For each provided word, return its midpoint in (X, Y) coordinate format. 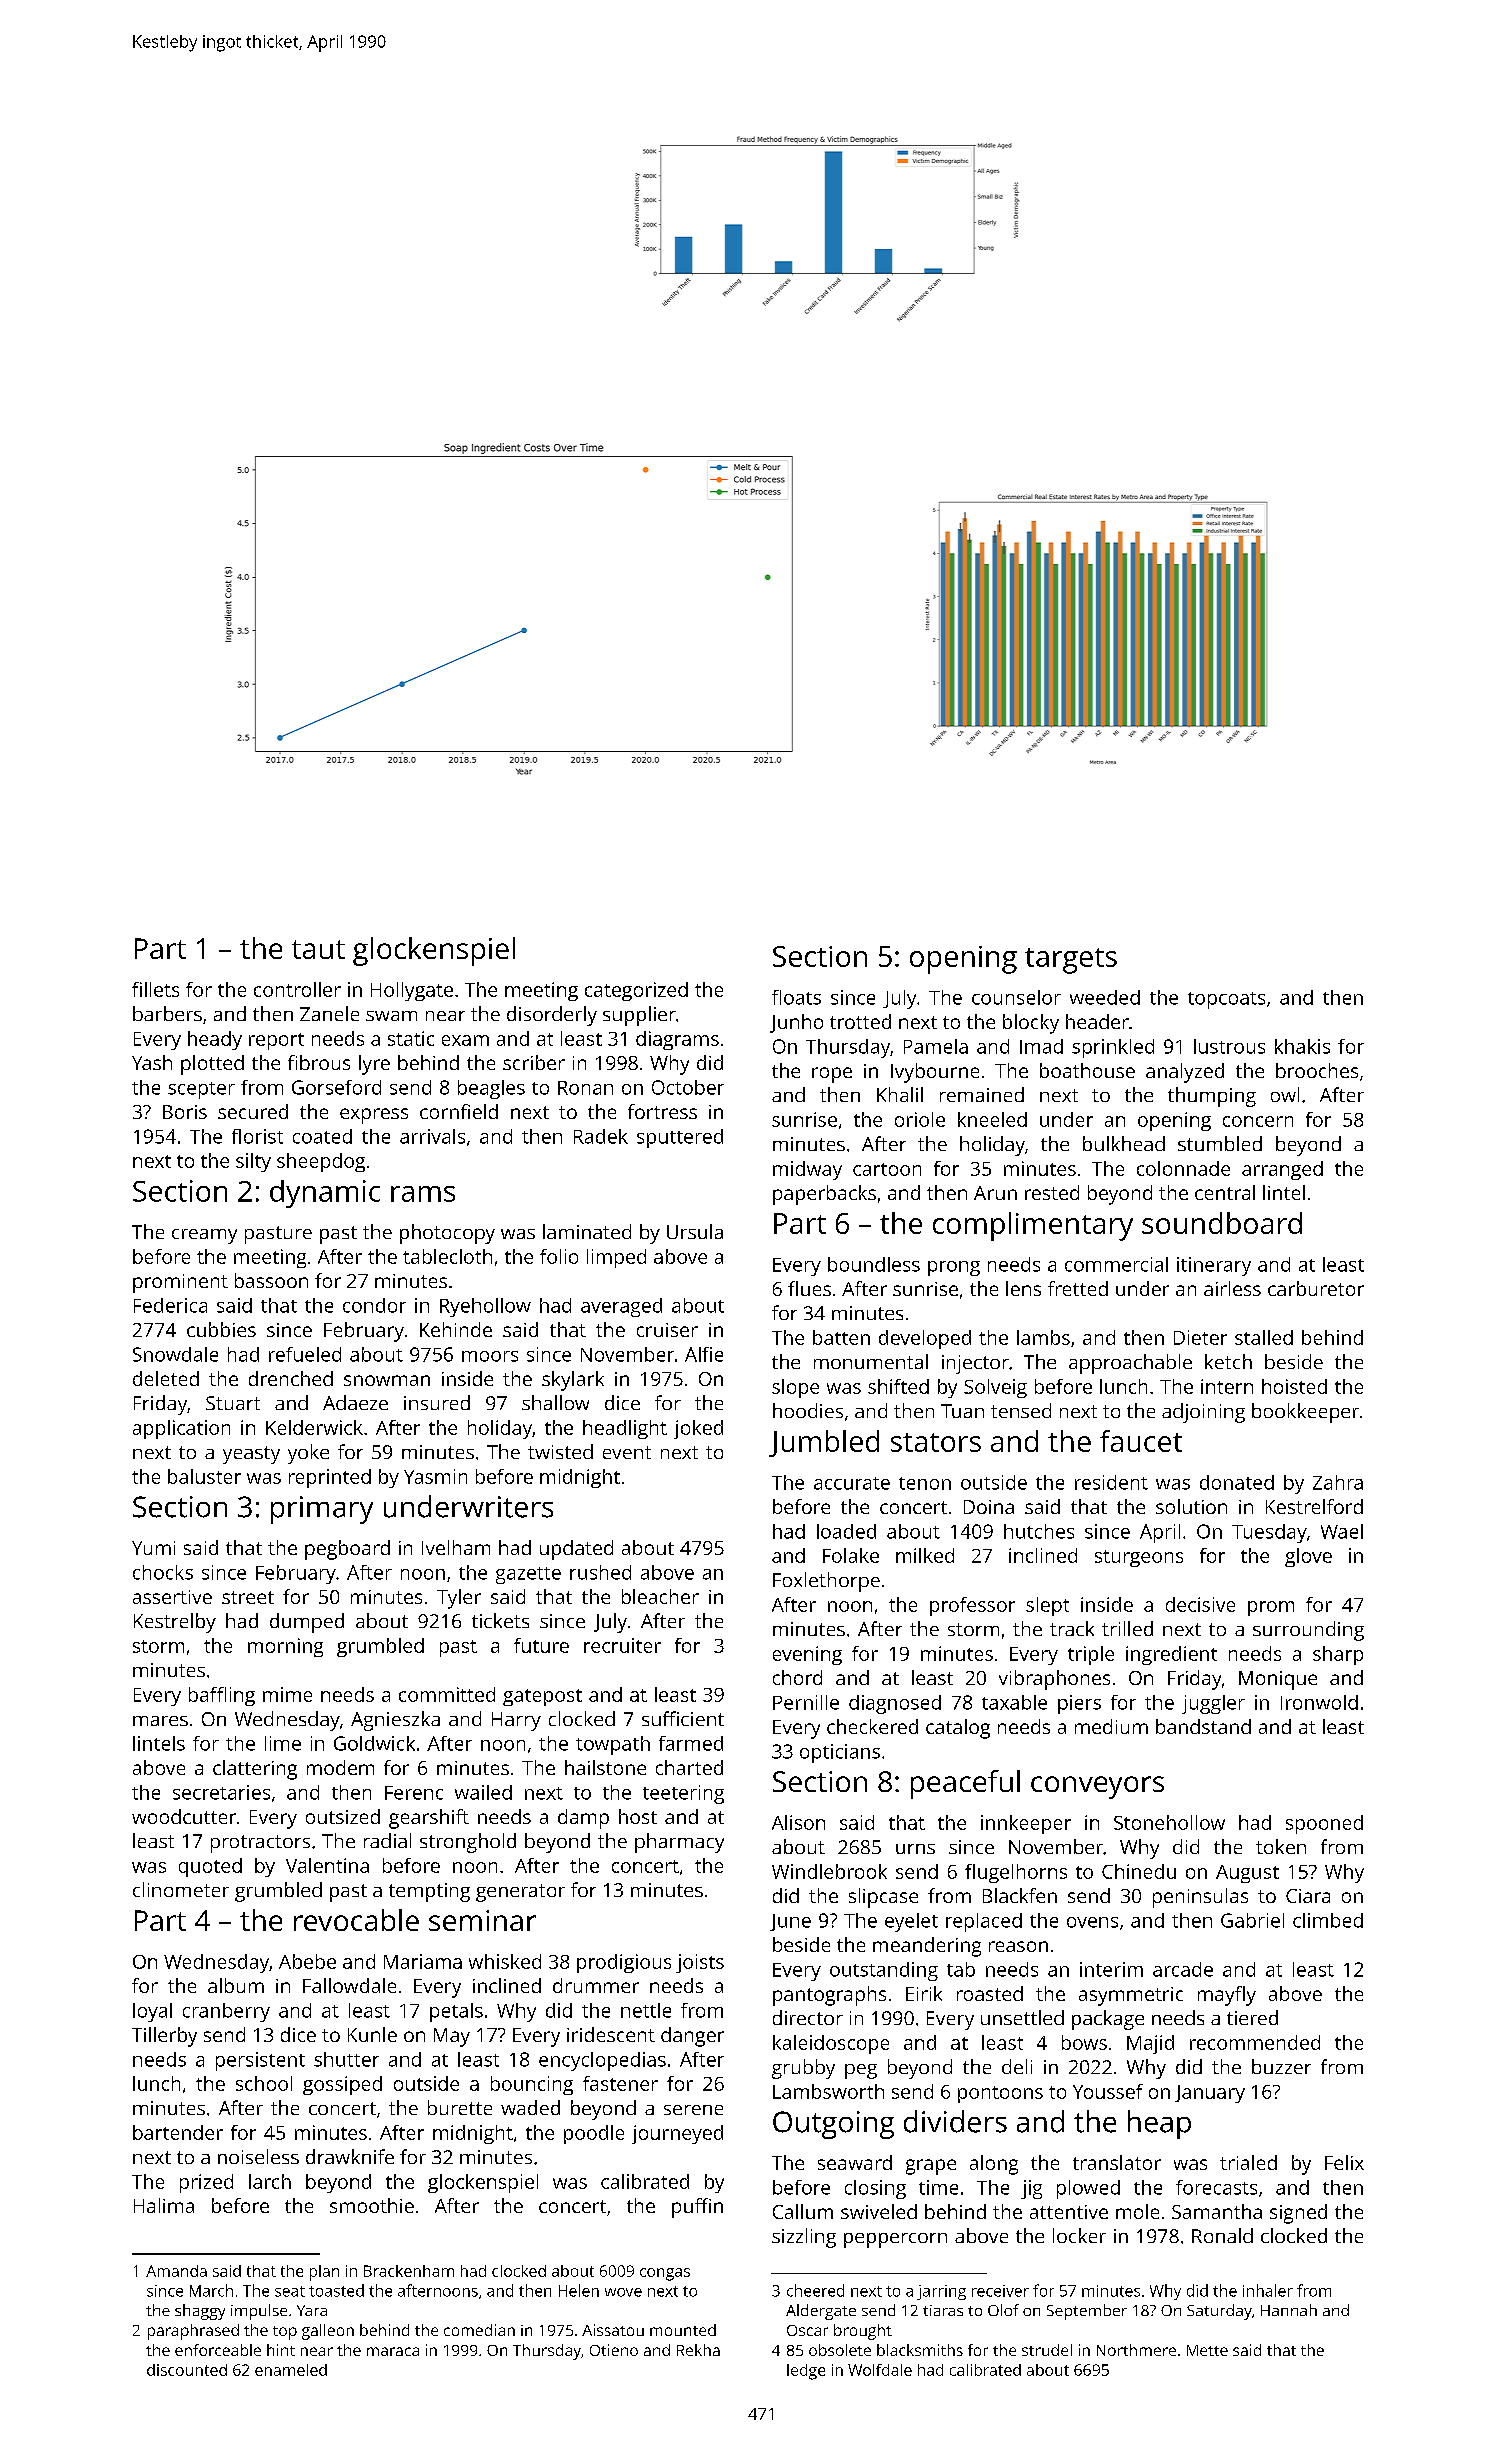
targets (1071, 961)
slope (795, 1388)
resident (1111, 1482)
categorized (636, 991)
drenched (291, 1378)
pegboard (347, 1550)
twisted (560, 1451)
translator (1117, 2162)
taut (318, 949)
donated (1237, 1482)
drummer (596, 1985)
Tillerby (164, 2037)
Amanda (176, 2271)
